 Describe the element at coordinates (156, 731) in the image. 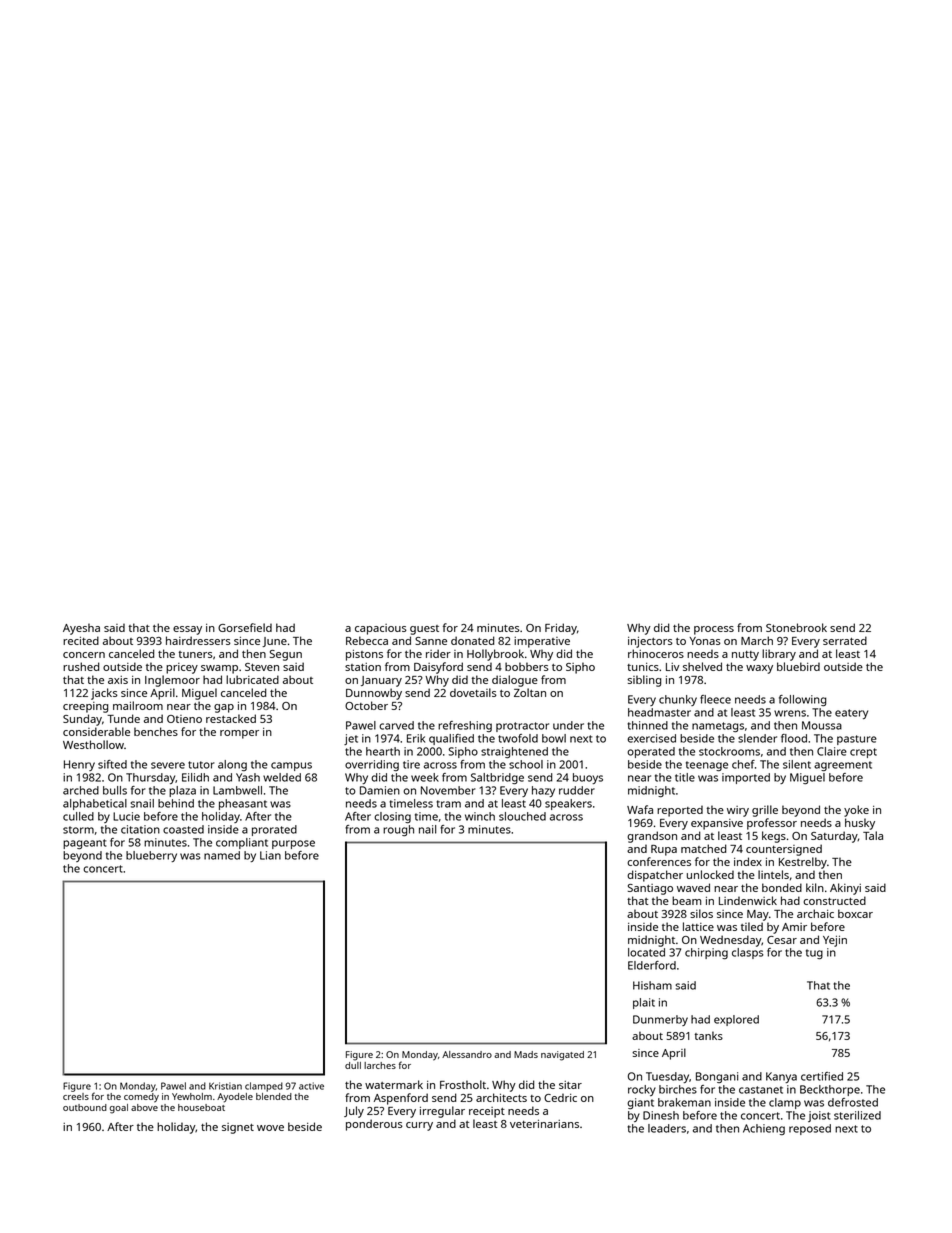

I see `benches` at that location.
